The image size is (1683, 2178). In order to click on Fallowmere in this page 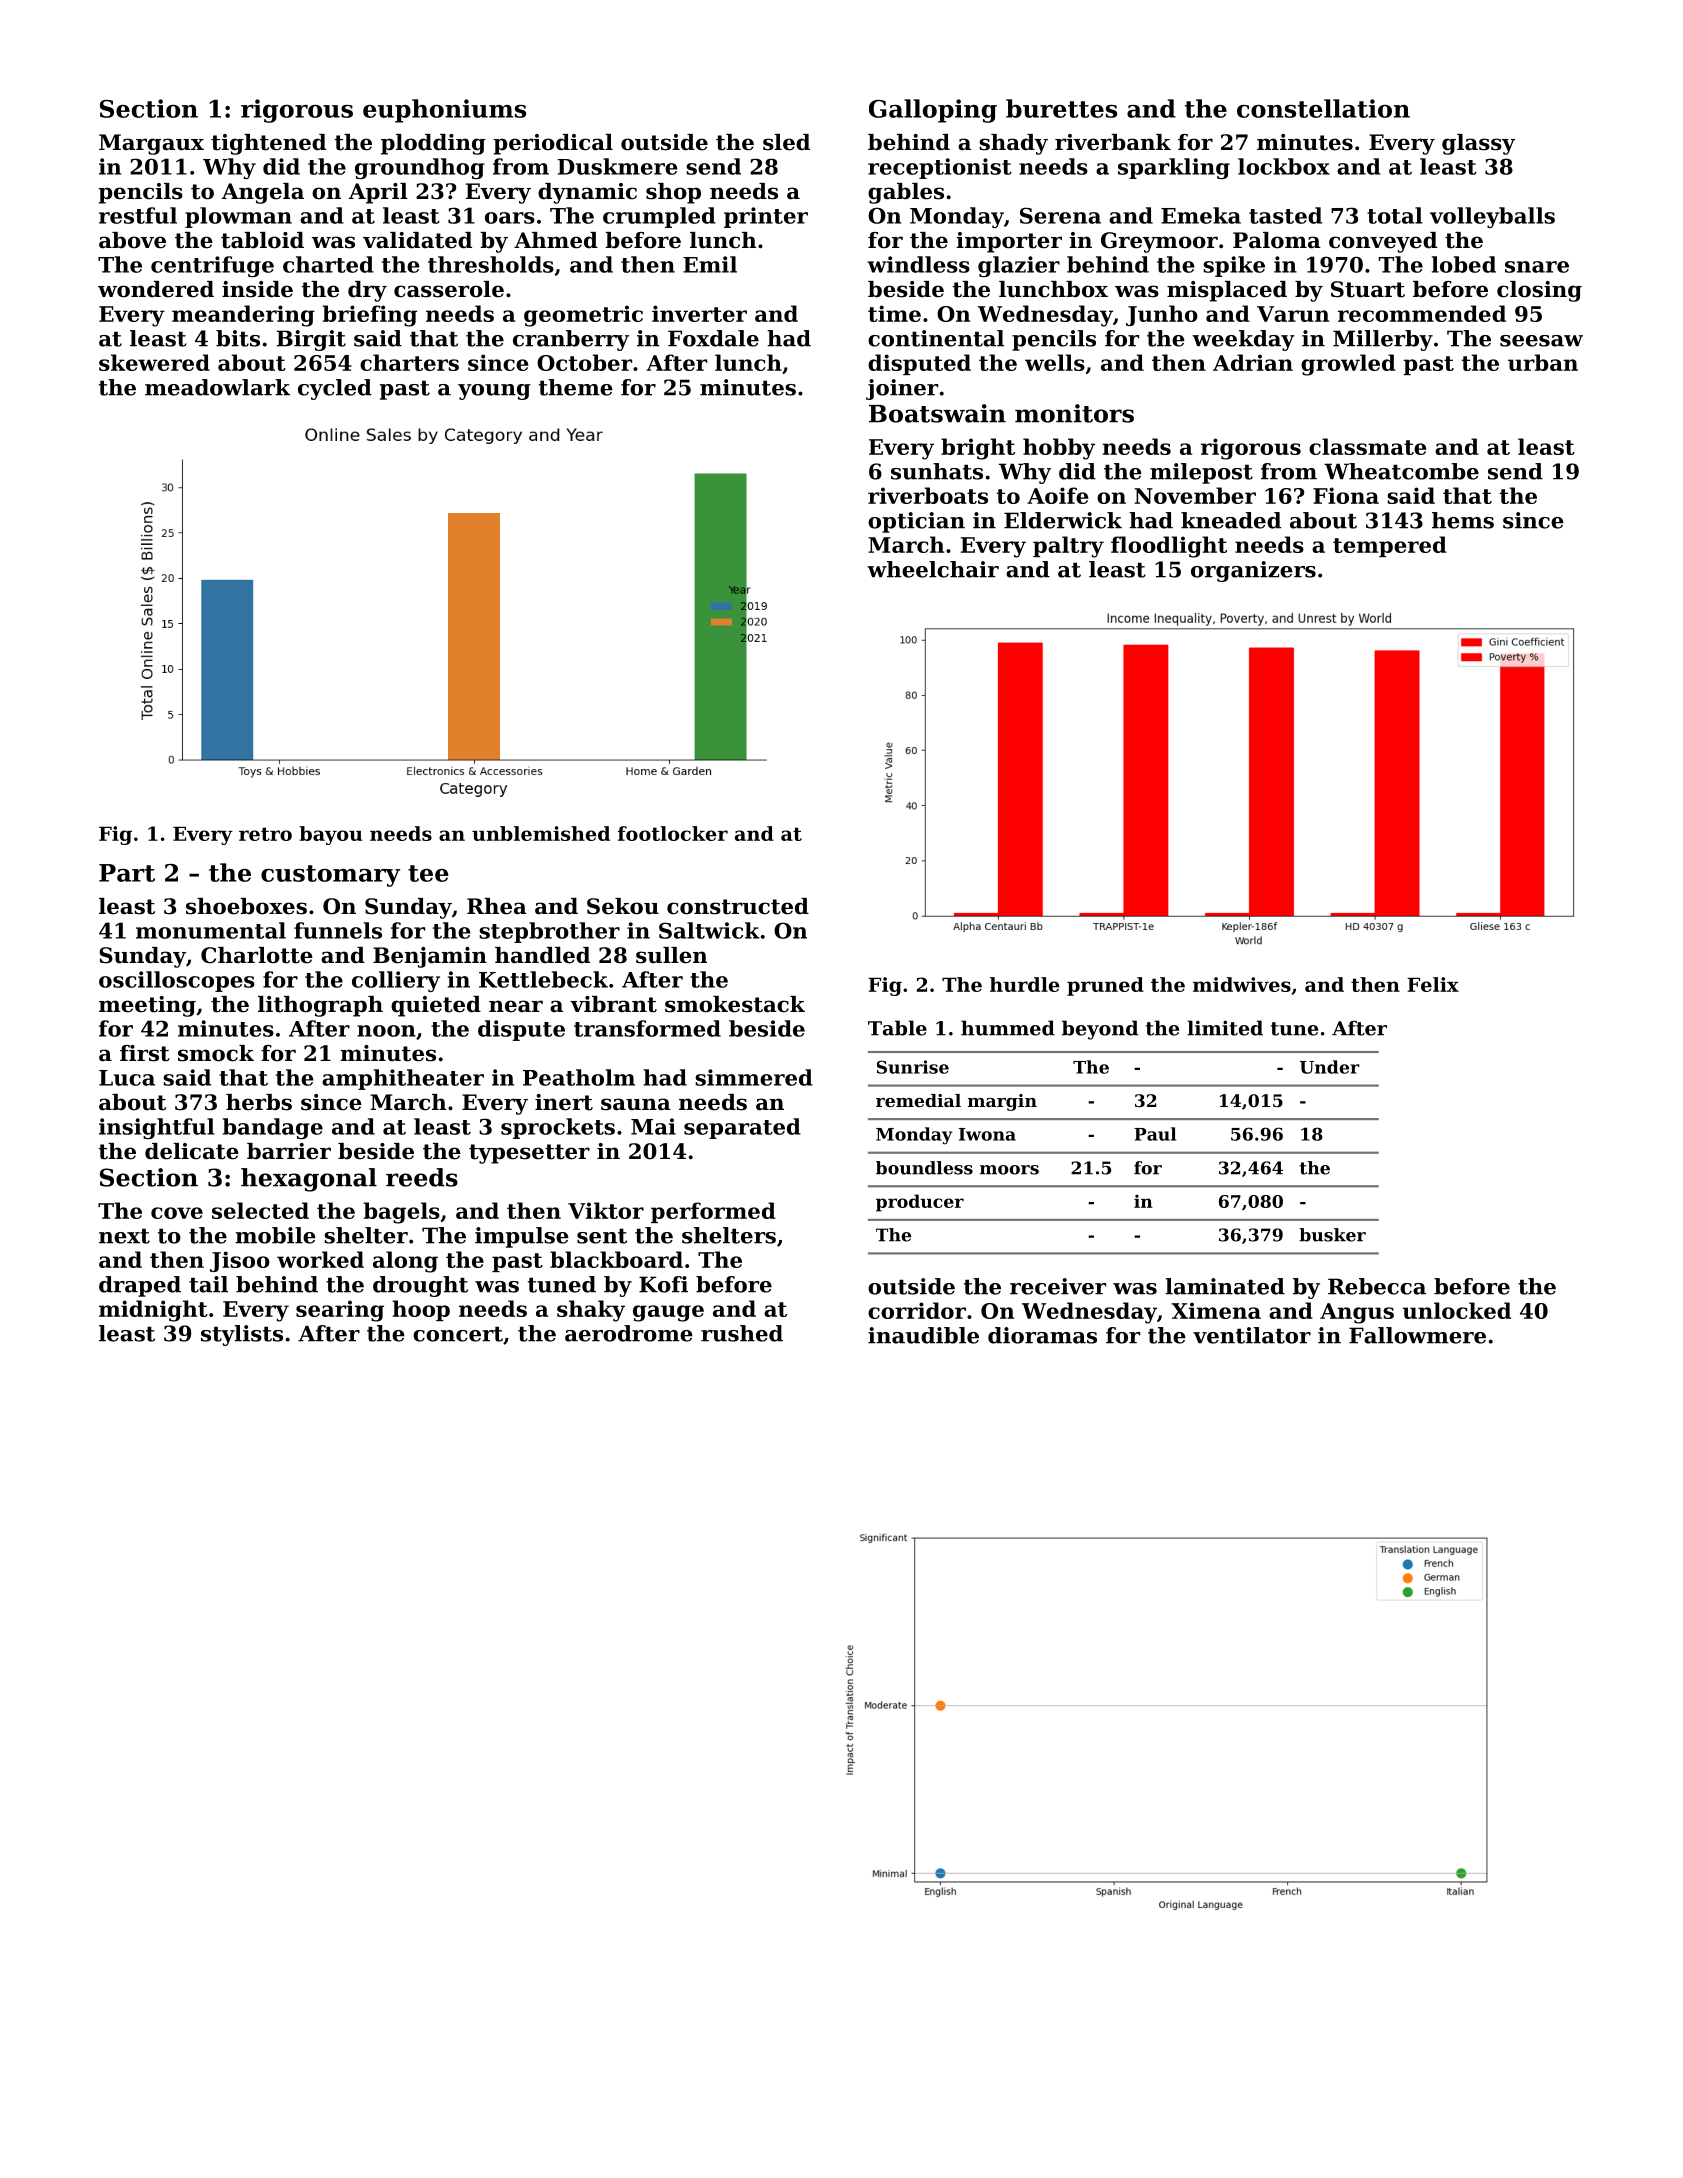, I will do `click(1417, 1335)`.
